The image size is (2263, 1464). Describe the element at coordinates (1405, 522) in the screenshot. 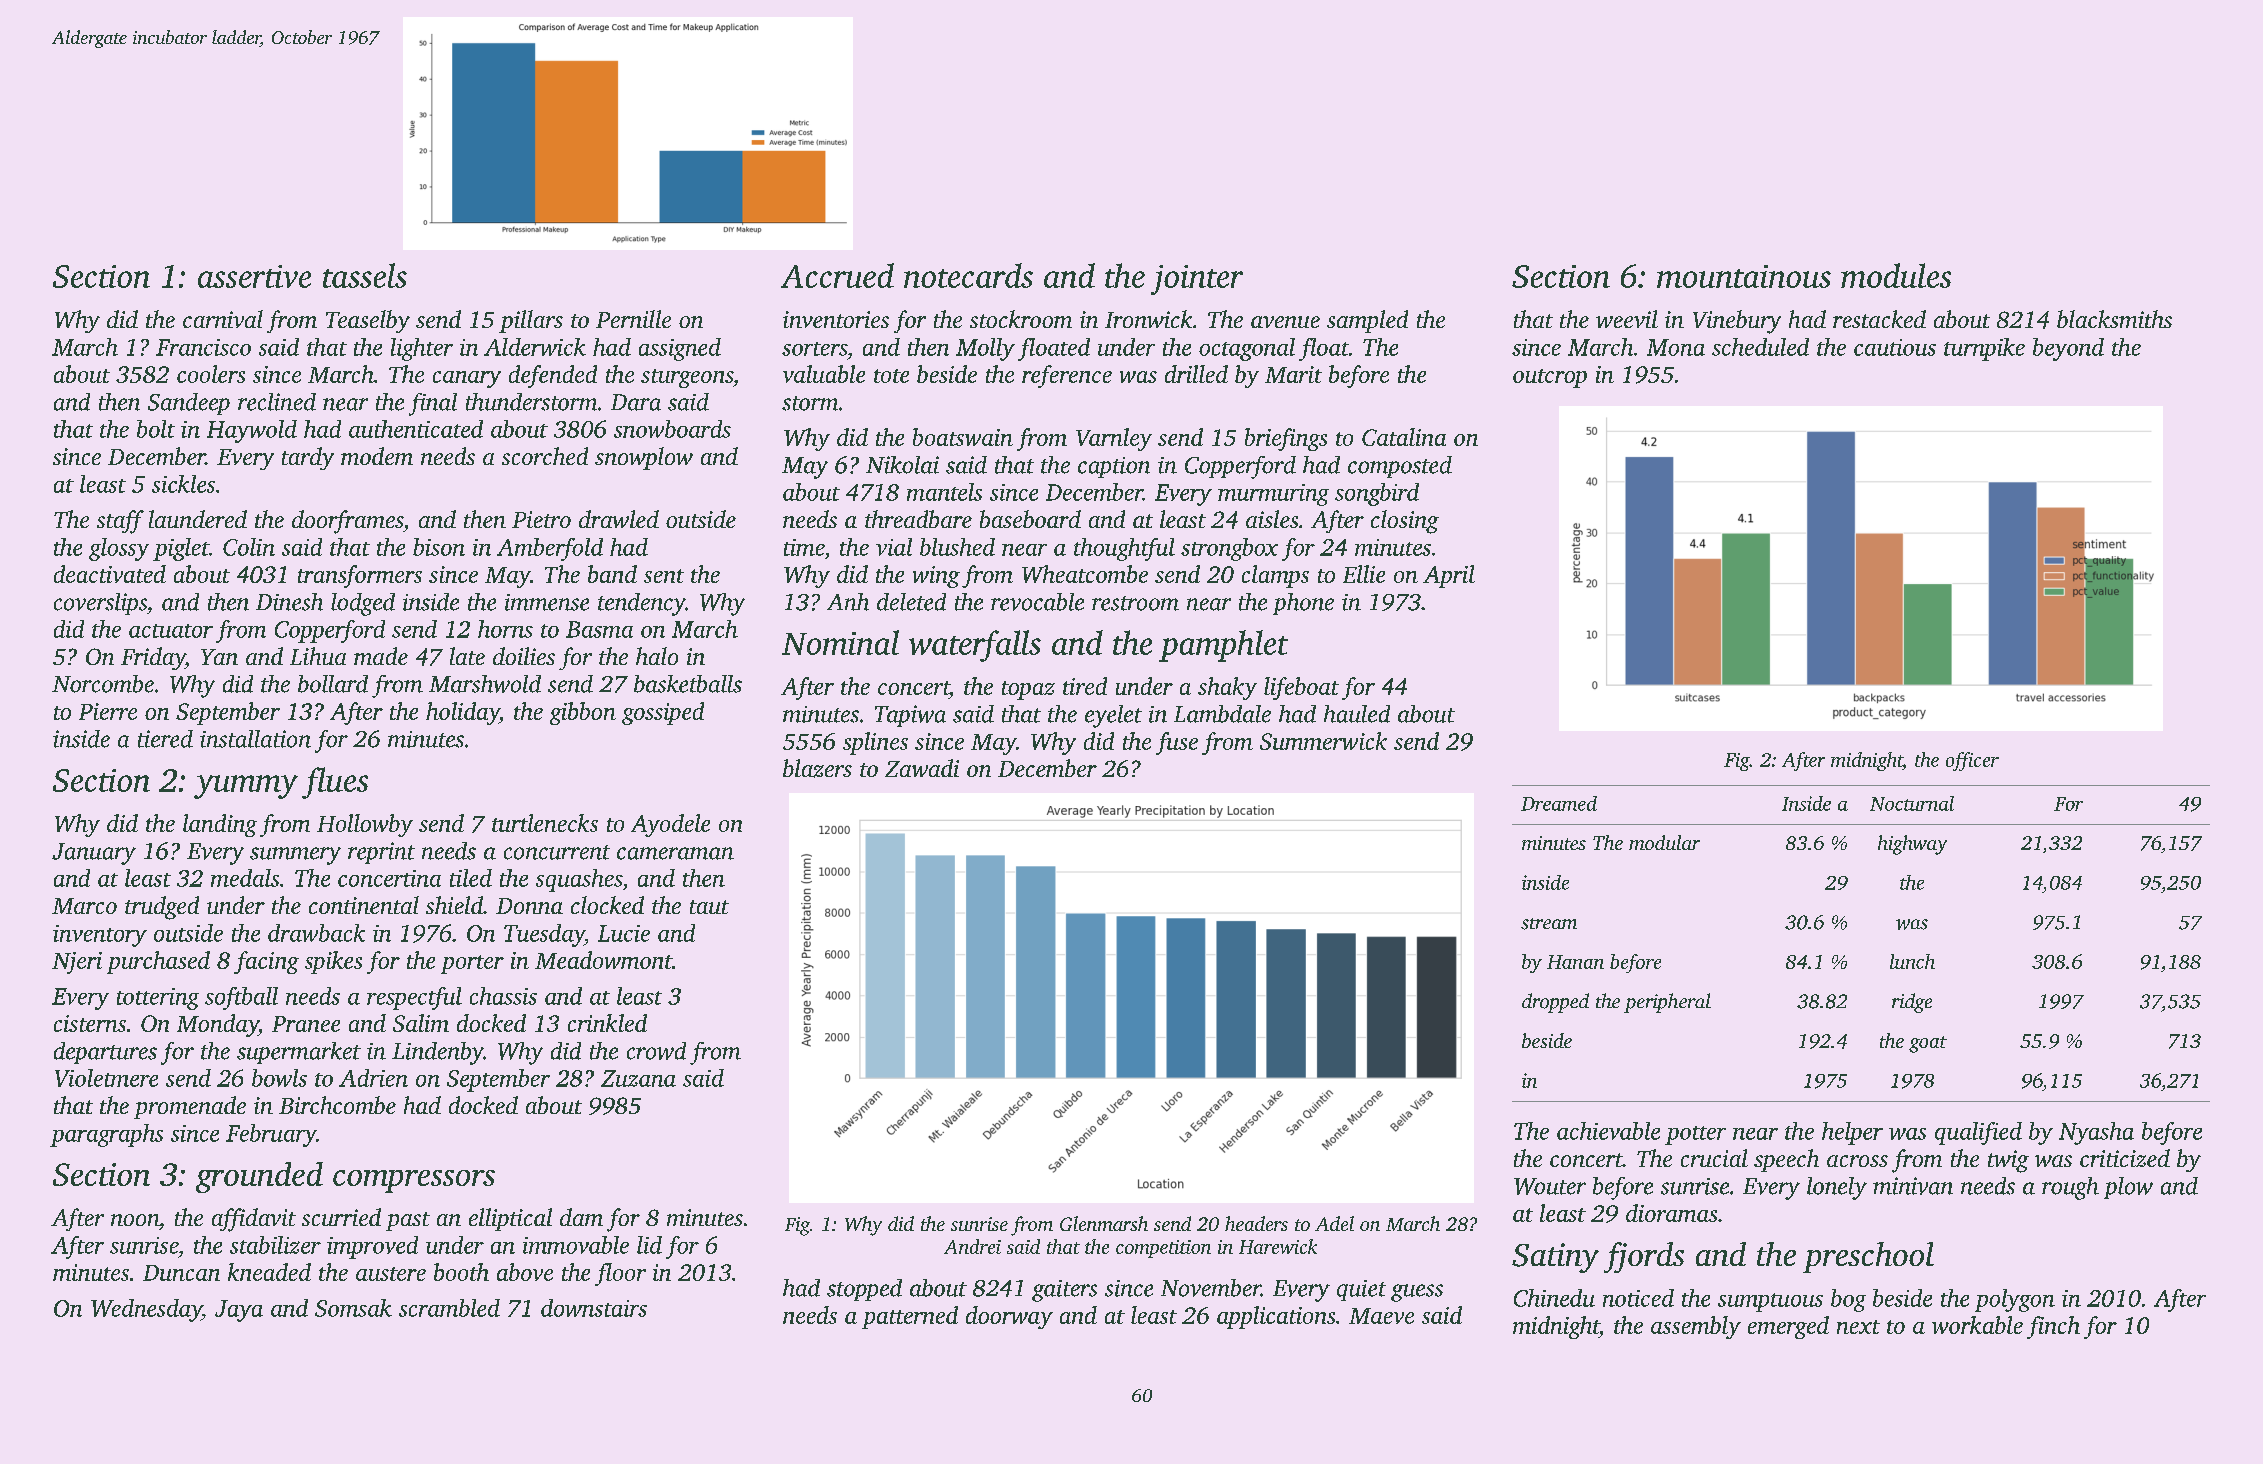

I see `closing` at that location.
